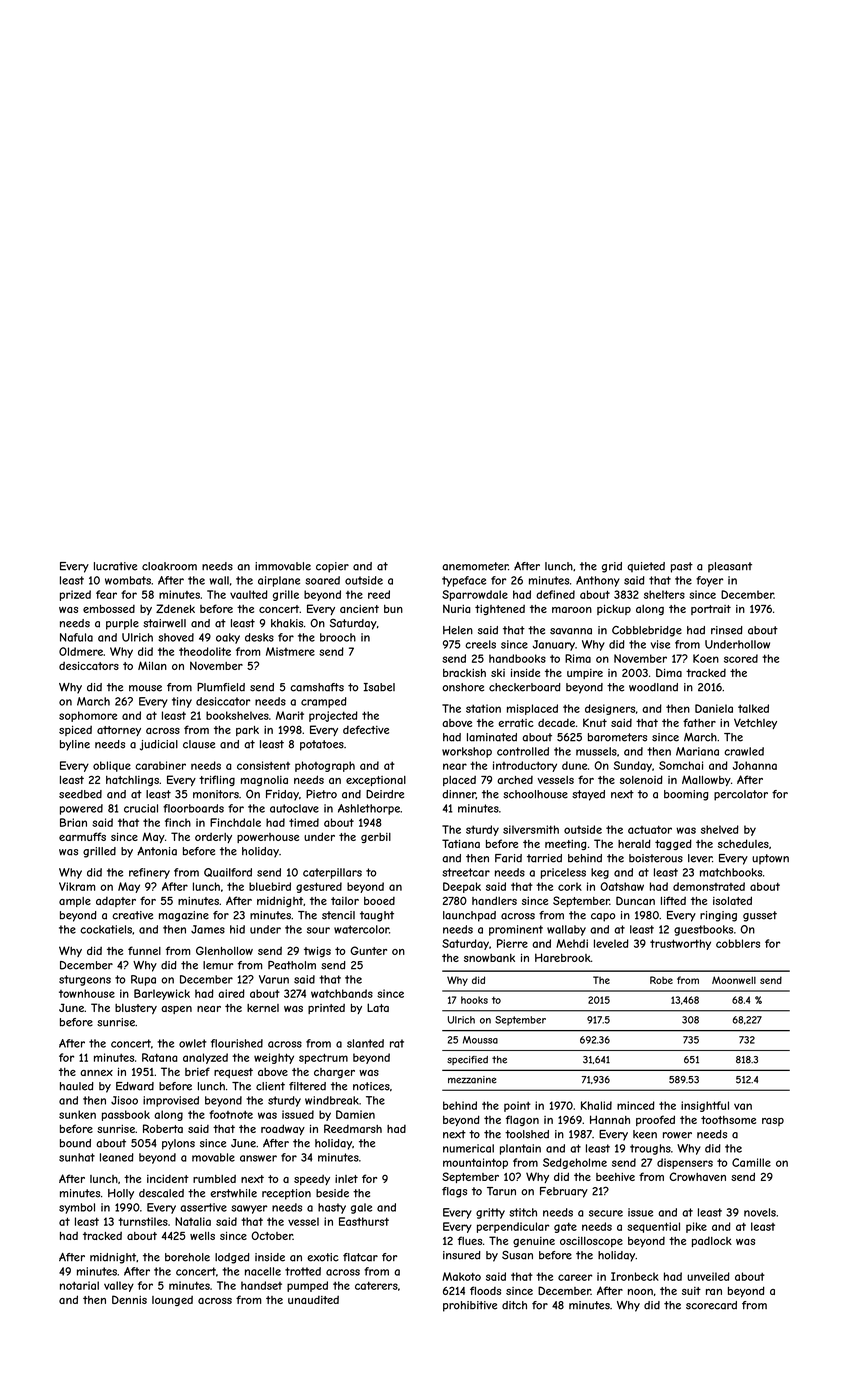  What do you see at coordinates (553, 645) in the document?
I see `January` at bounding box center [553, 645].
